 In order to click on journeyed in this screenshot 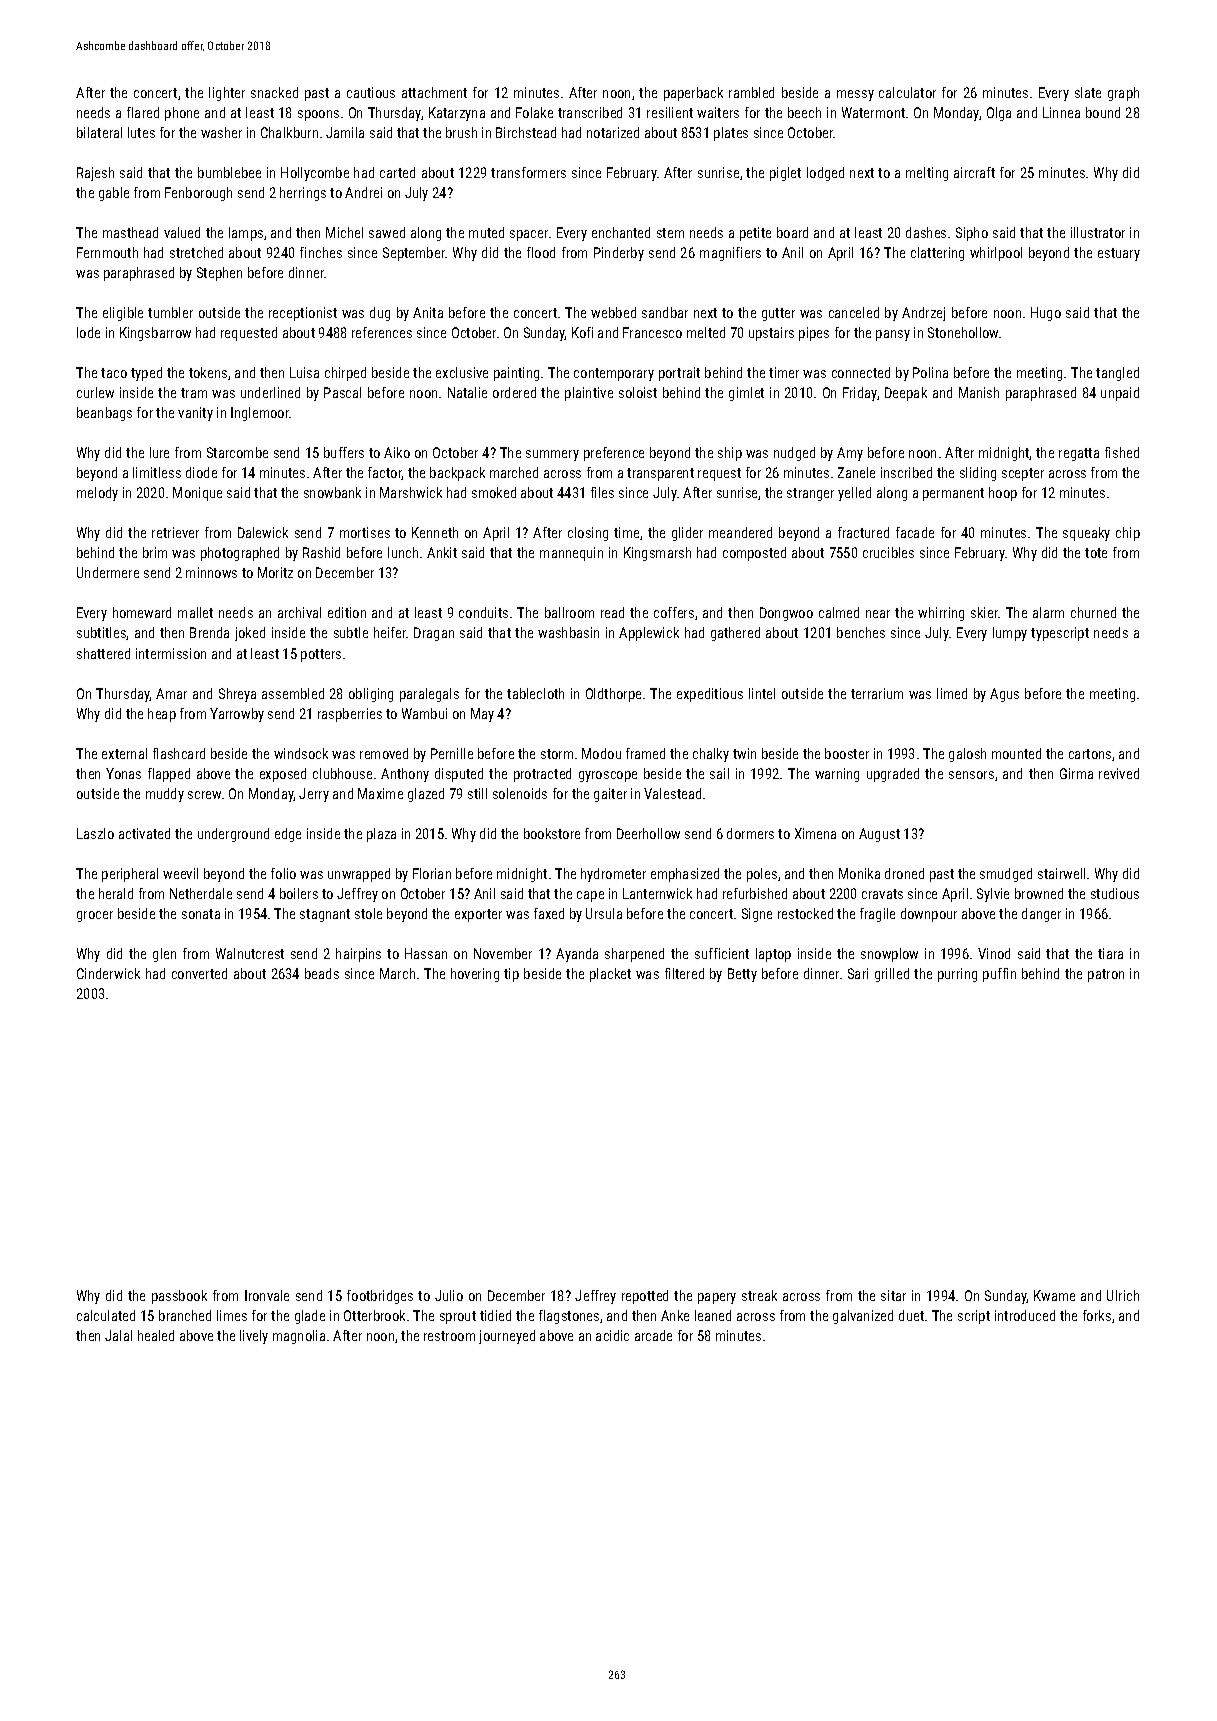, I will do `click(507, 1337)`.
